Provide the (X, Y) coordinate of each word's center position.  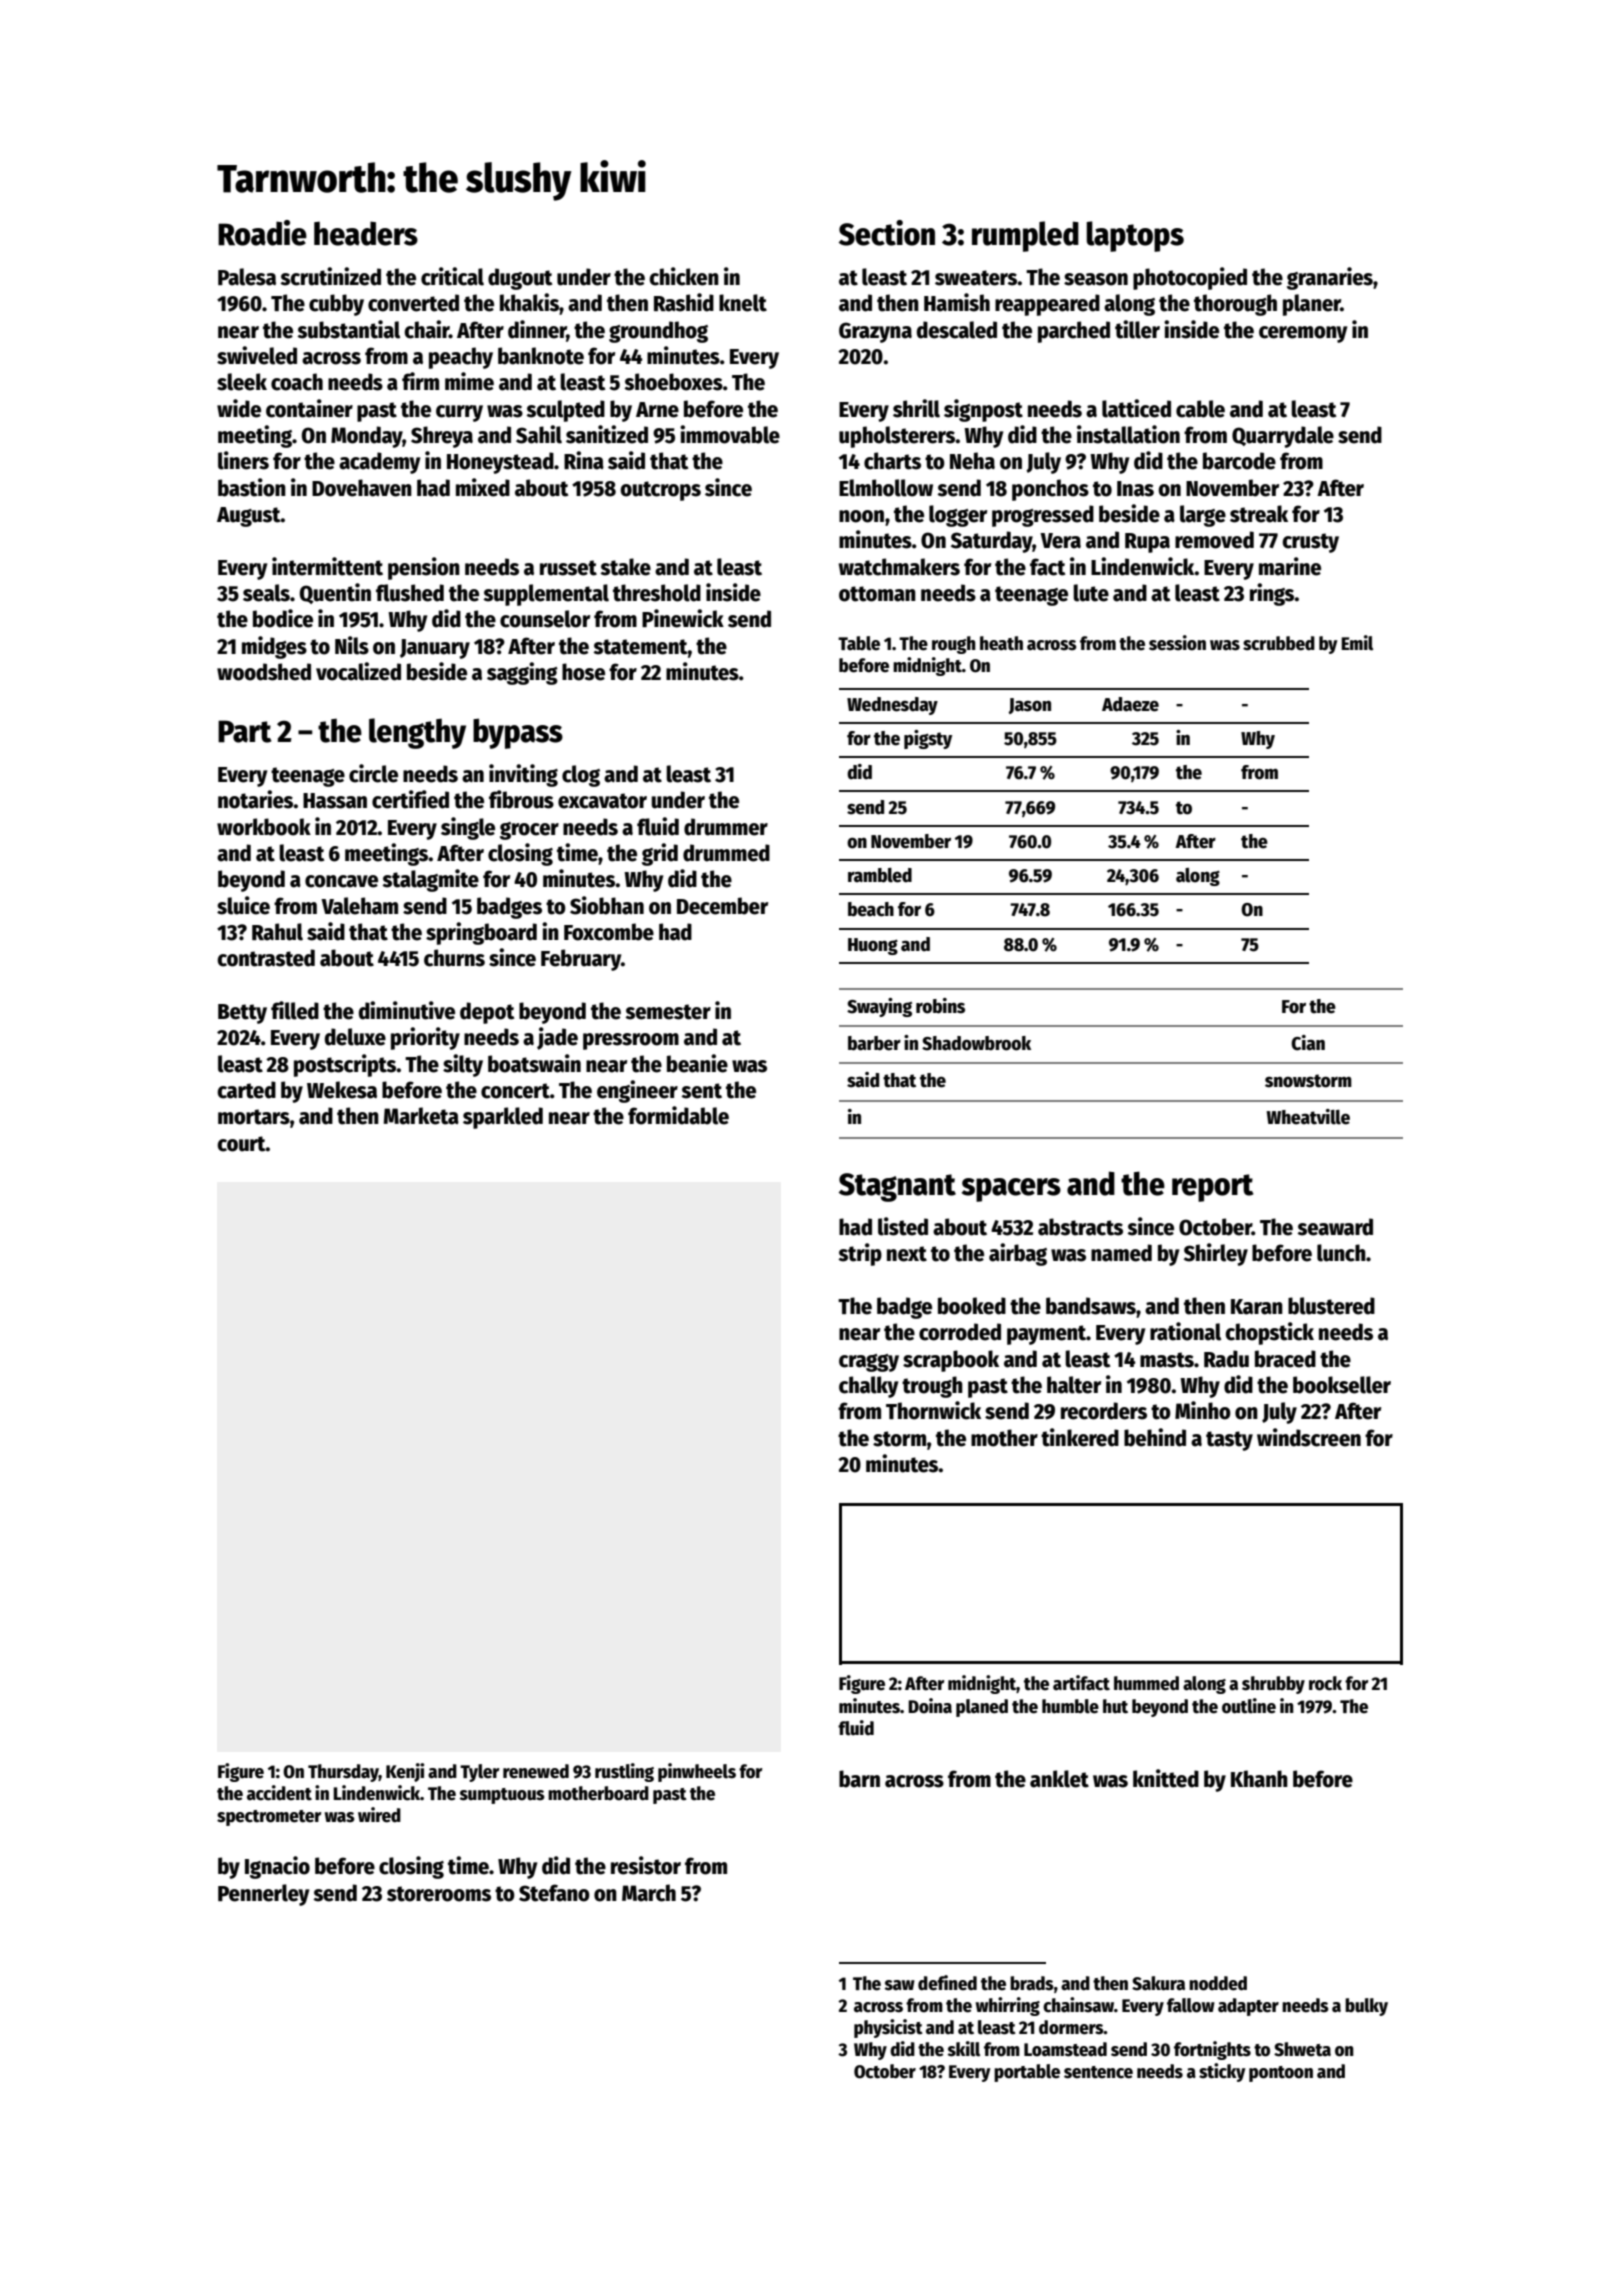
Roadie (262, 233)
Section (887, 233)
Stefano (554, 1893)
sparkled (503, 1118)
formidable (678, 1115)
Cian (1308, 1043)
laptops (1135, 236)
